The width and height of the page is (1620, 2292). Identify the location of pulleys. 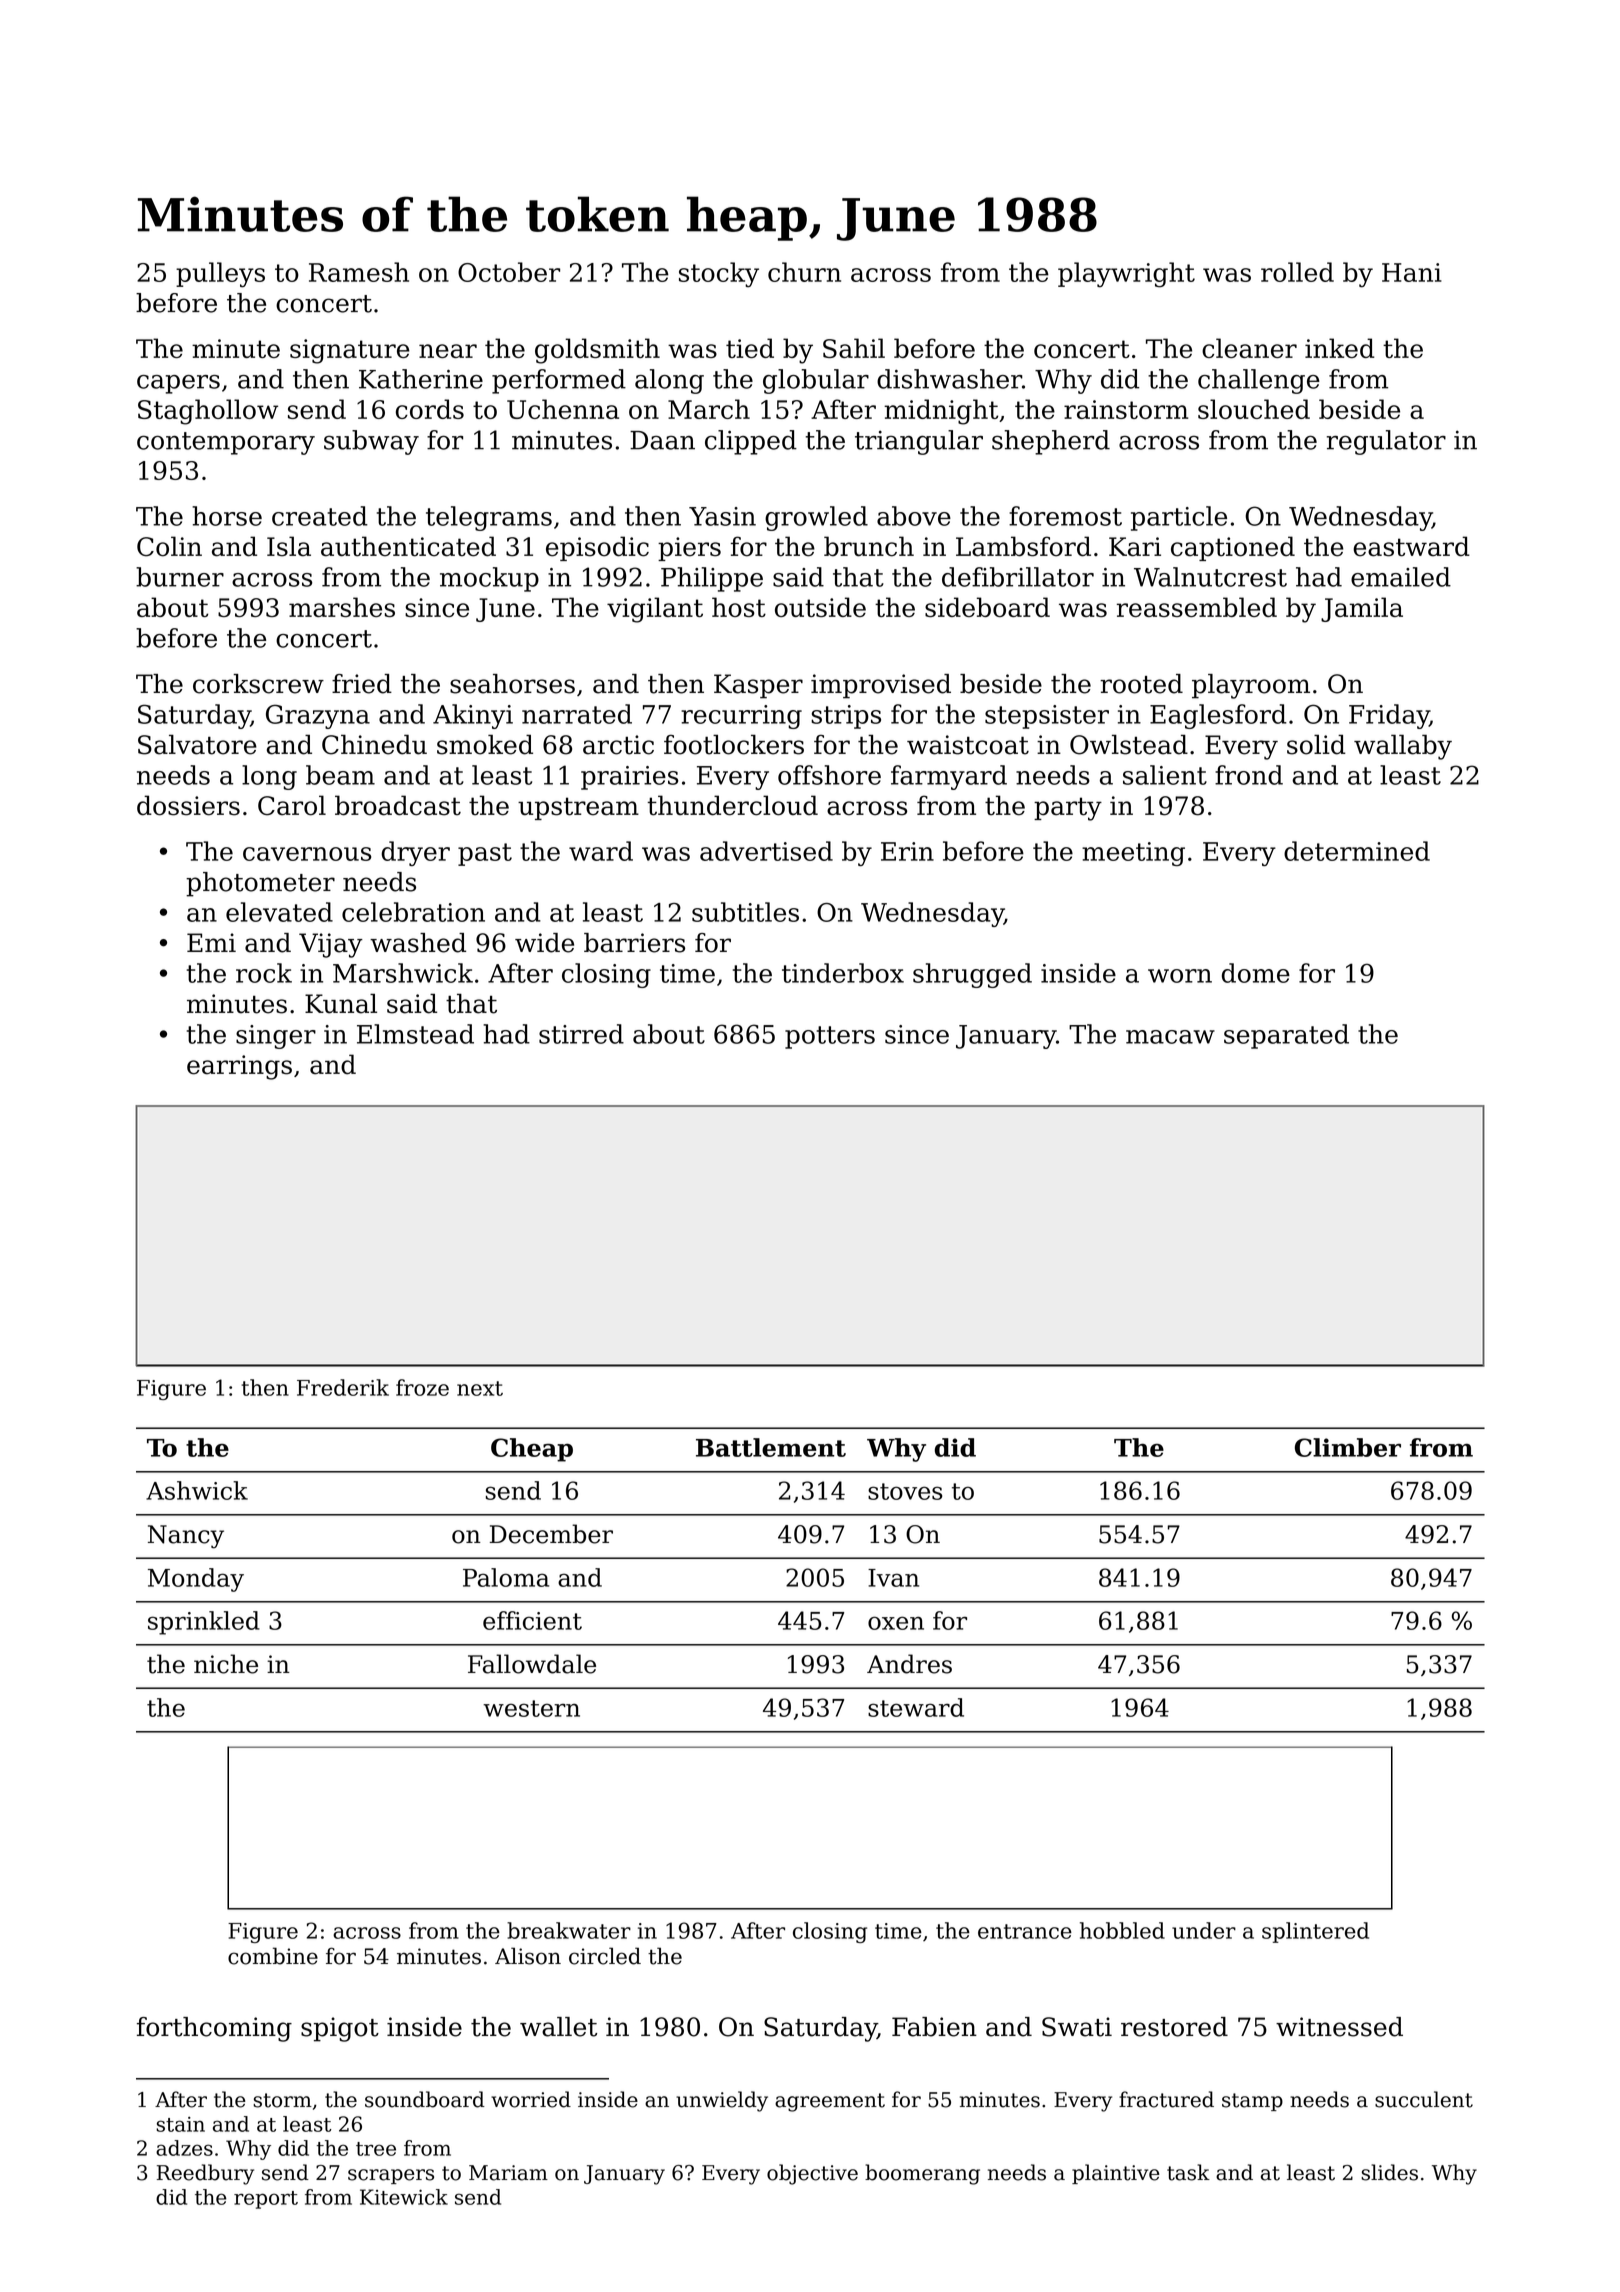
(220, 275).
